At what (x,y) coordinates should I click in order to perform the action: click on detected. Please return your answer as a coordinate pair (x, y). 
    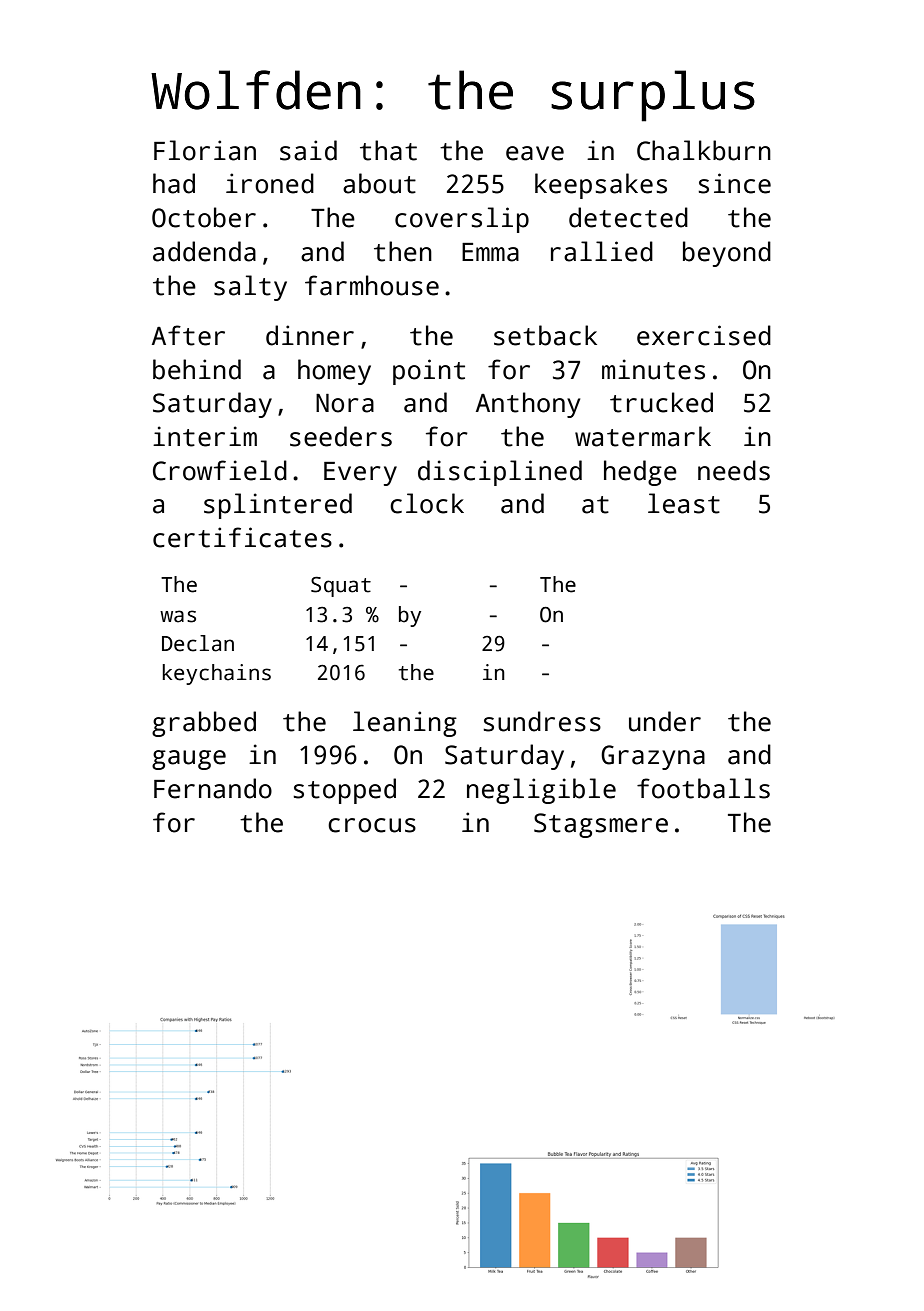
    Looking at the image, I should click on (628, 217).
